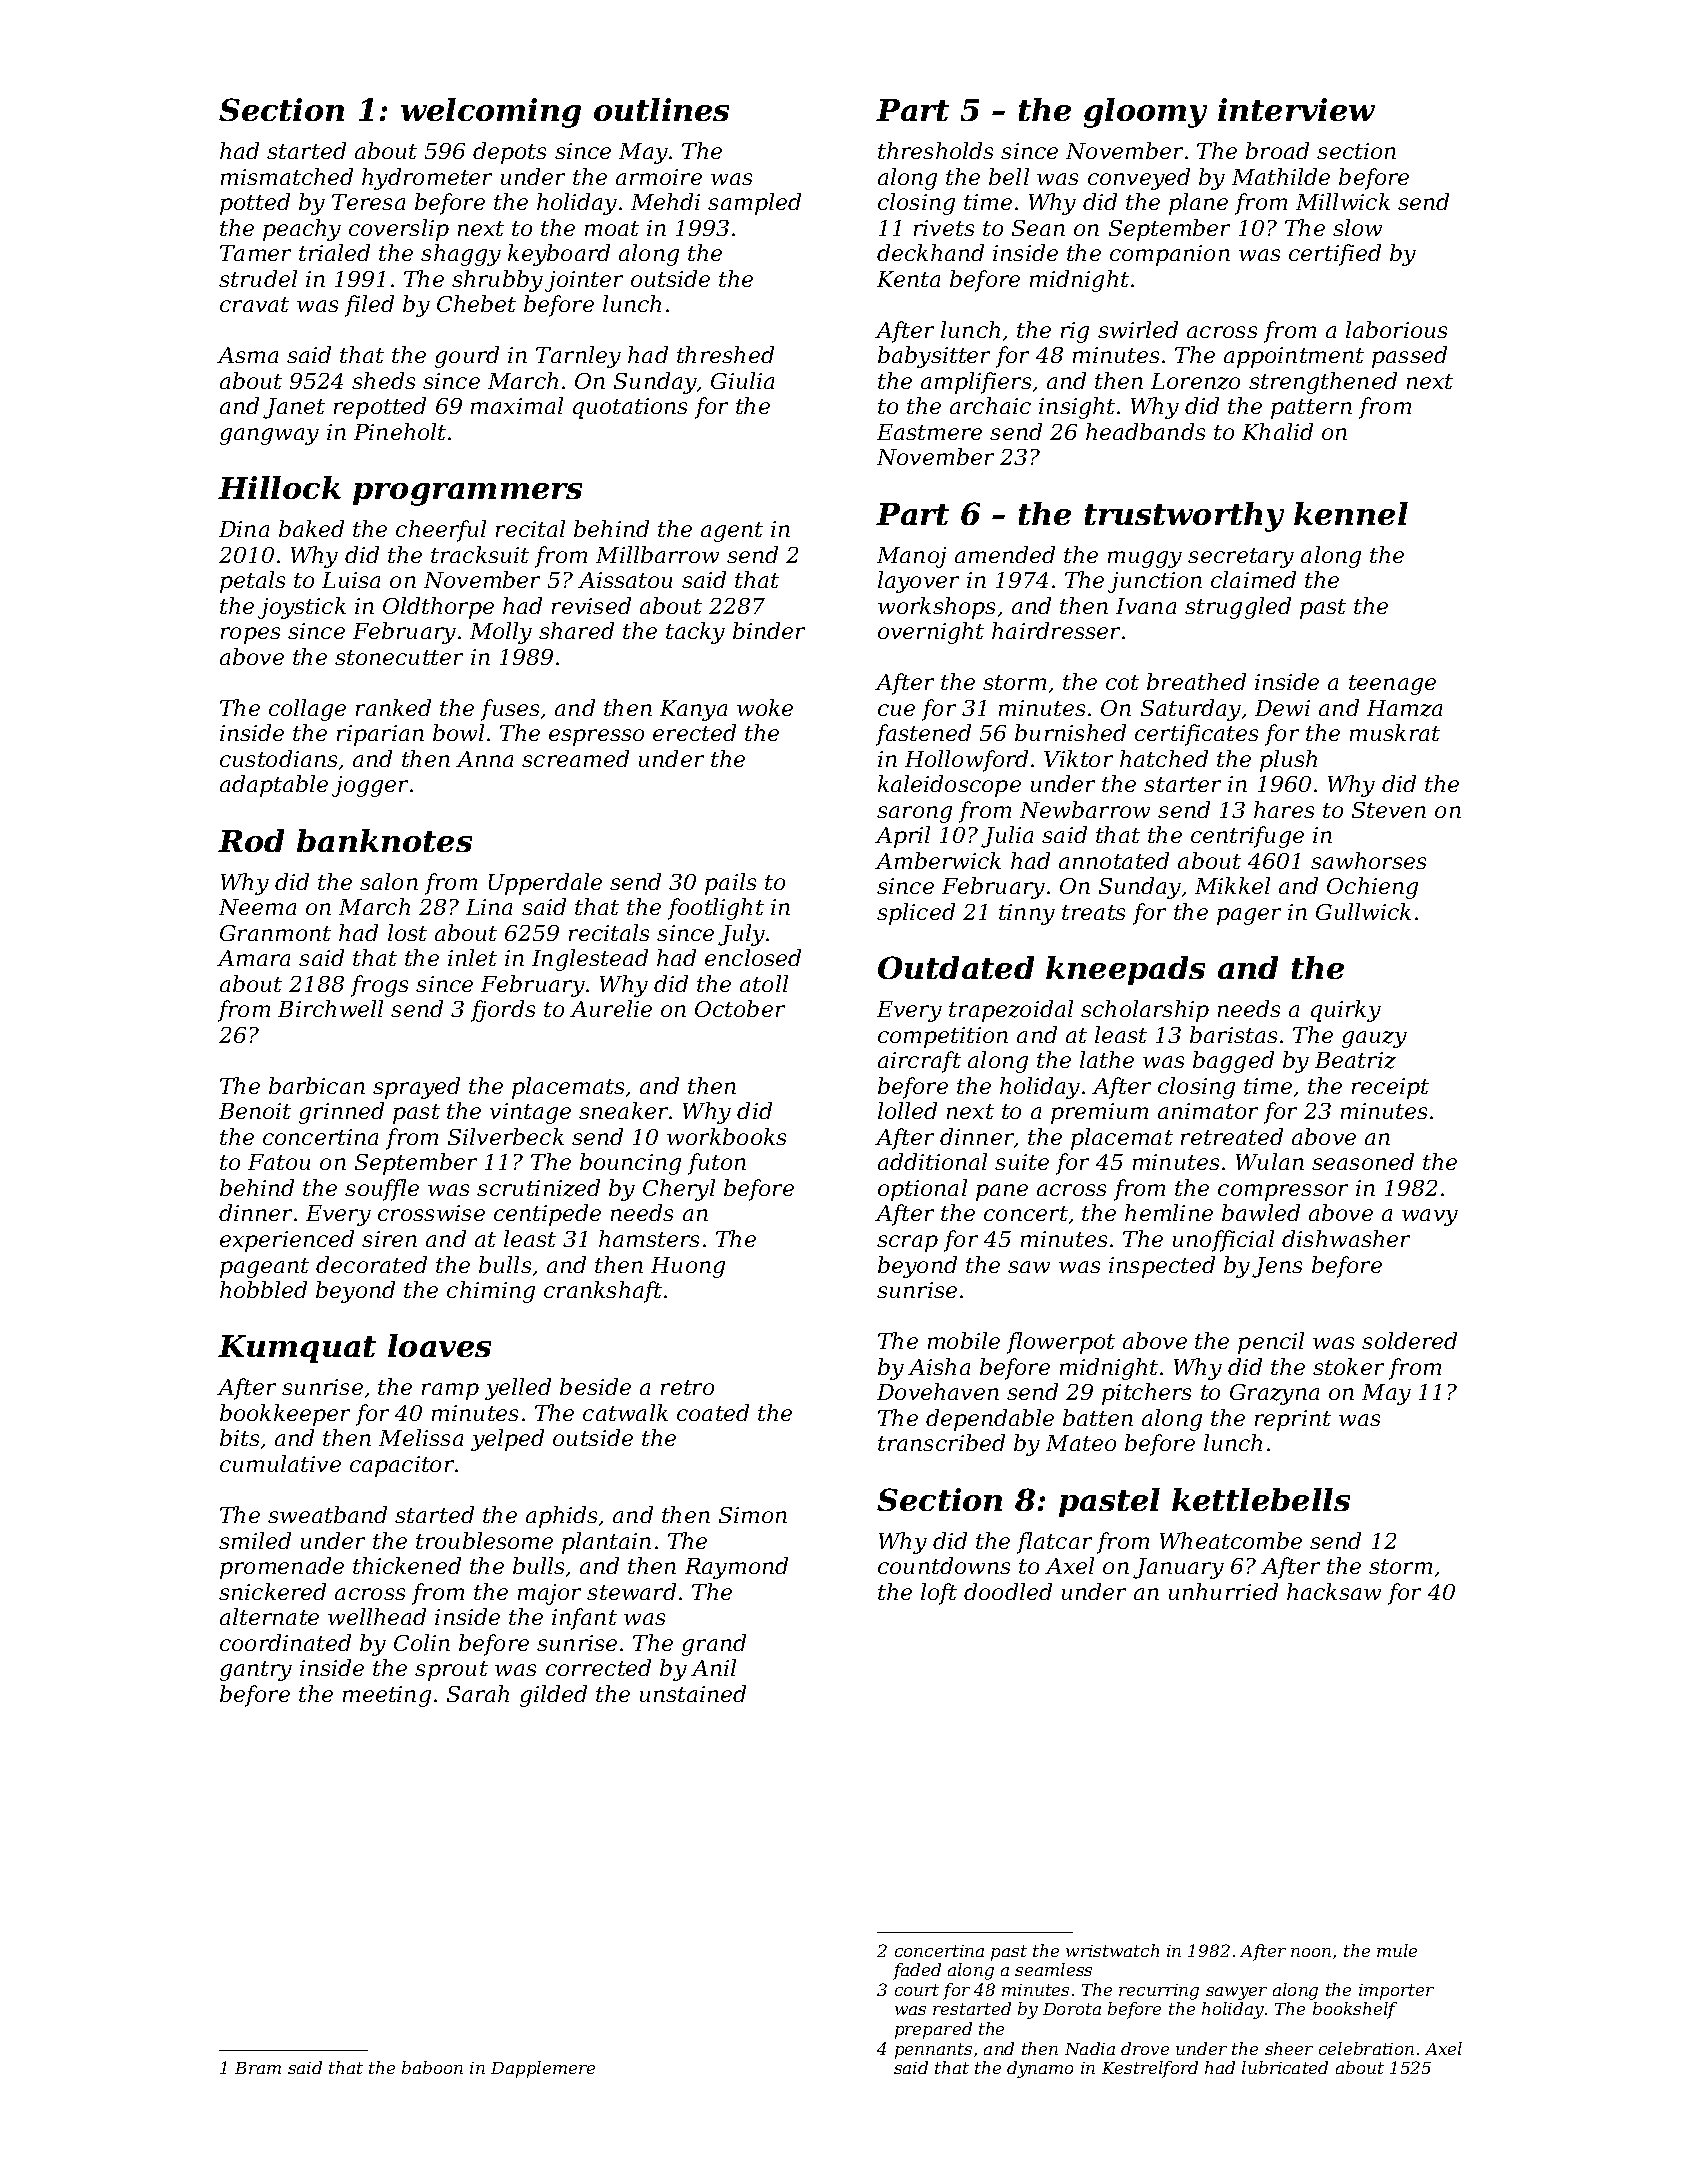 The width and height of the screenshot is (1683, 2178). What do you see at coordinates (1138, 329) in the screenshot?
I see `swirled` at bounding box center [1138, 329].
